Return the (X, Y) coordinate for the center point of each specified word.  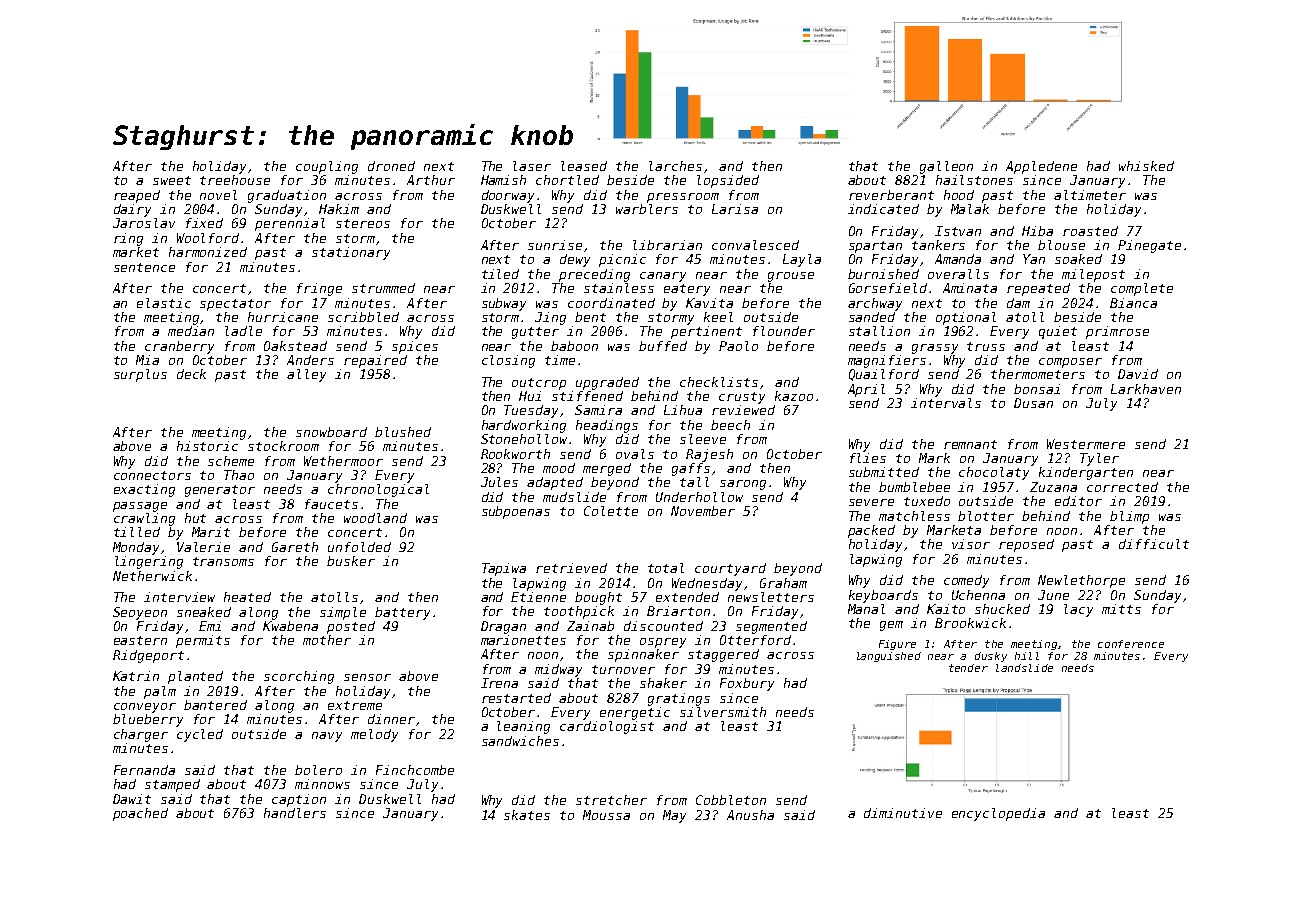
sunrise (555, 245)
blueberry (148, 720)
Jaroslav (144, 223)
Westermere (1086, 444)
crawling (144, 519)
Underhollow (699, 497)
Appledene (1041, 167)
